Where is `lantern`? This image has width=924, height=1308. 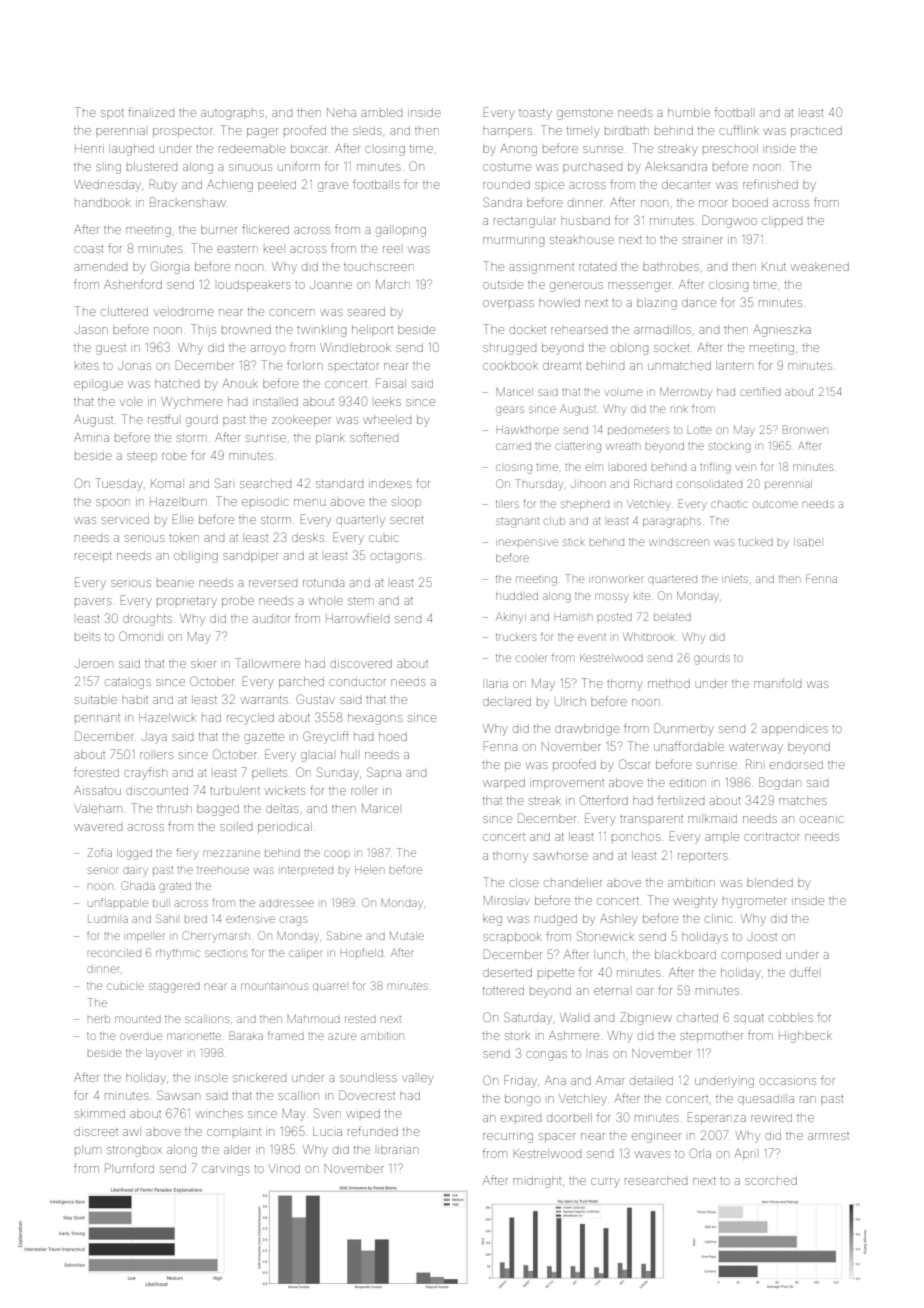
lantern is located at coordinates (734, 365).
